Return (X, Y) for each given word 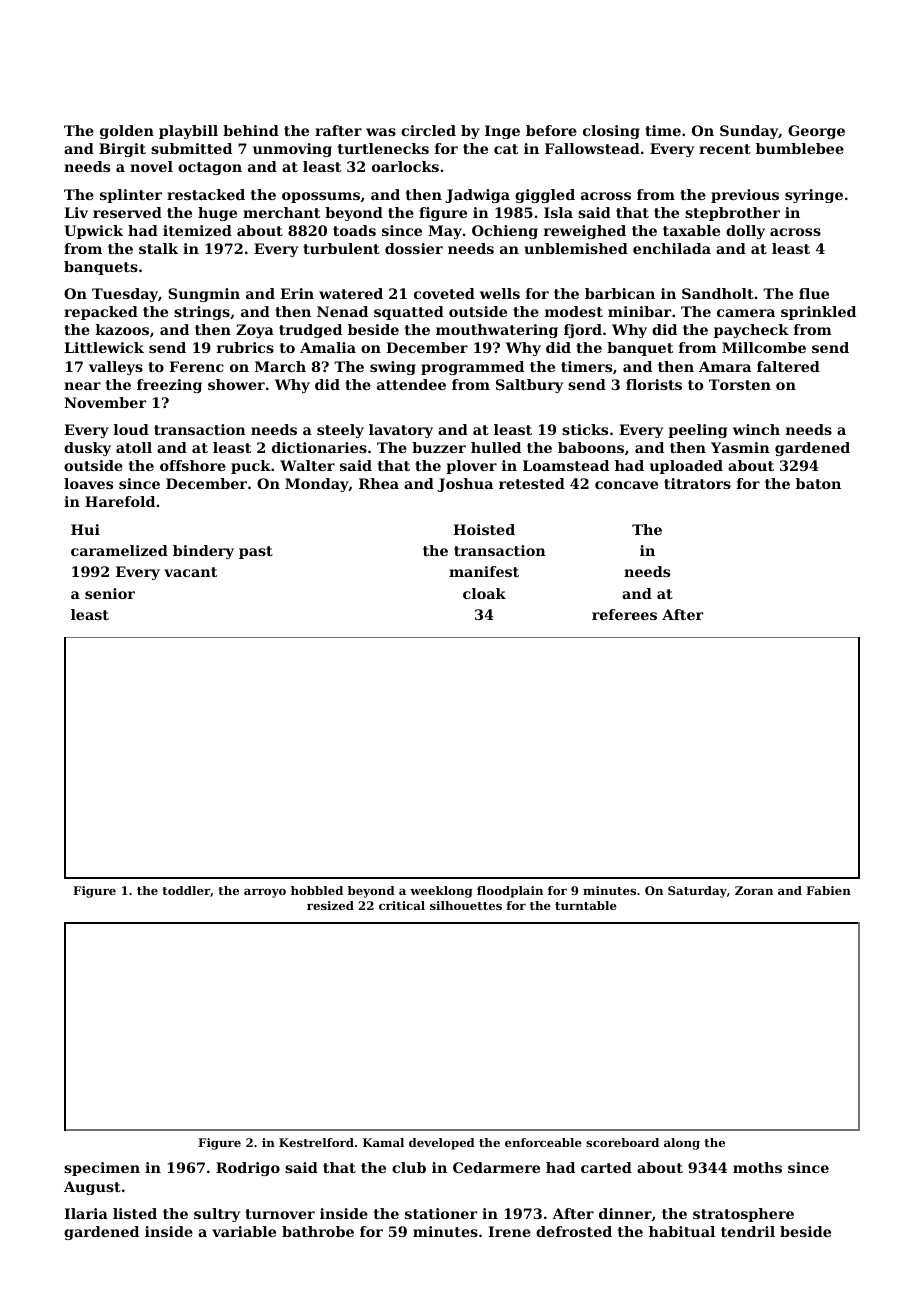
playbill (188, 132)
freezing (169, 386)
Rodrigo (248, 1169)
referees (624, 614)
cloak (484, 593)
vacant (190, 572)
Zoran (754, 890)
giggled (545, 196)
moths (757, 1167)
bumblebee (800, 148)
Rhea (379, 483)
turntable (586, 905)
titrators (697, 483)
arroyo (265, 893)
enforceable (543, 1142)
